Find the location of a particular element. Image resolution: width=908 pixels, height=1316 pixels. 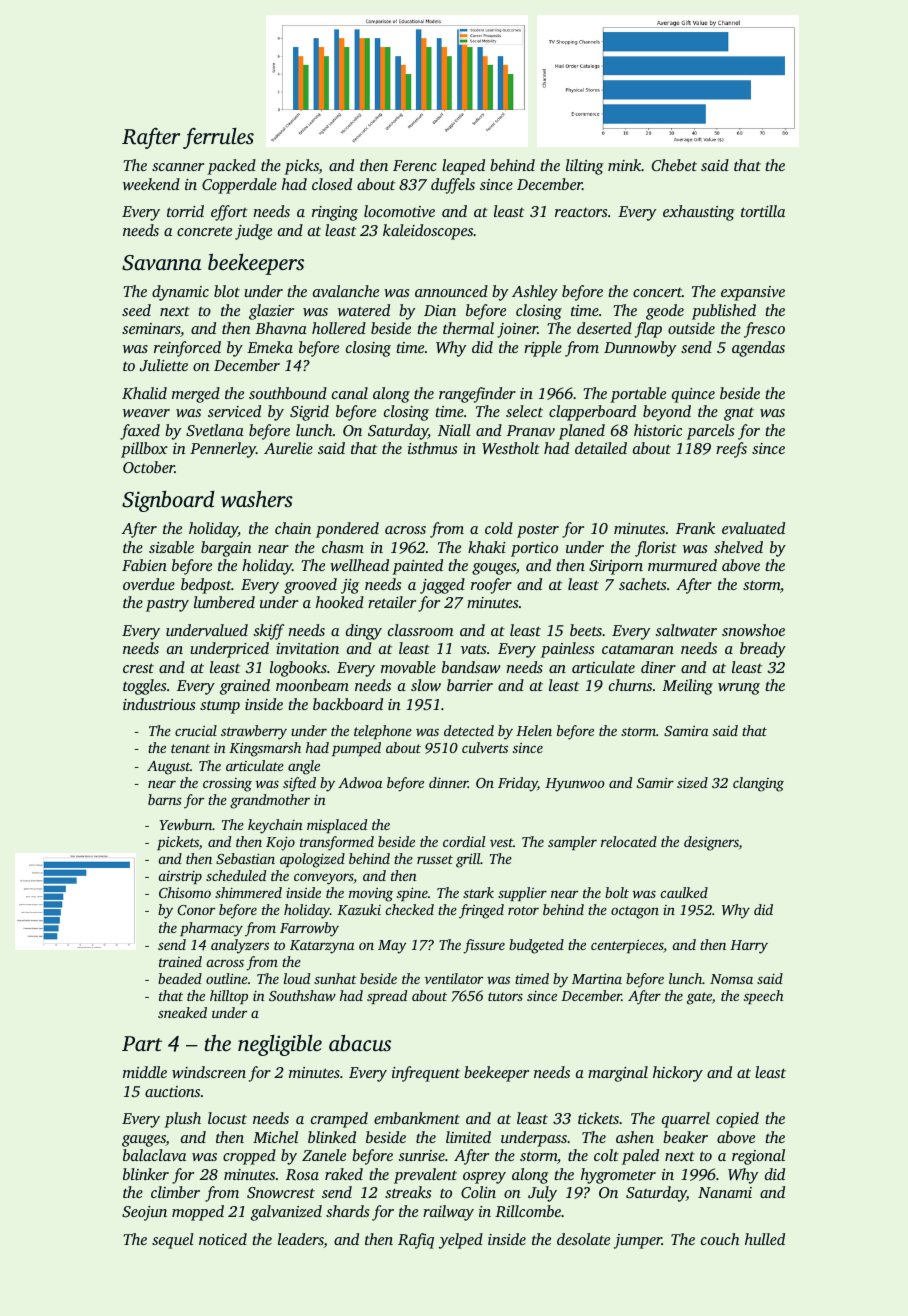

Ferenc is located at coordinates (415, 165).
